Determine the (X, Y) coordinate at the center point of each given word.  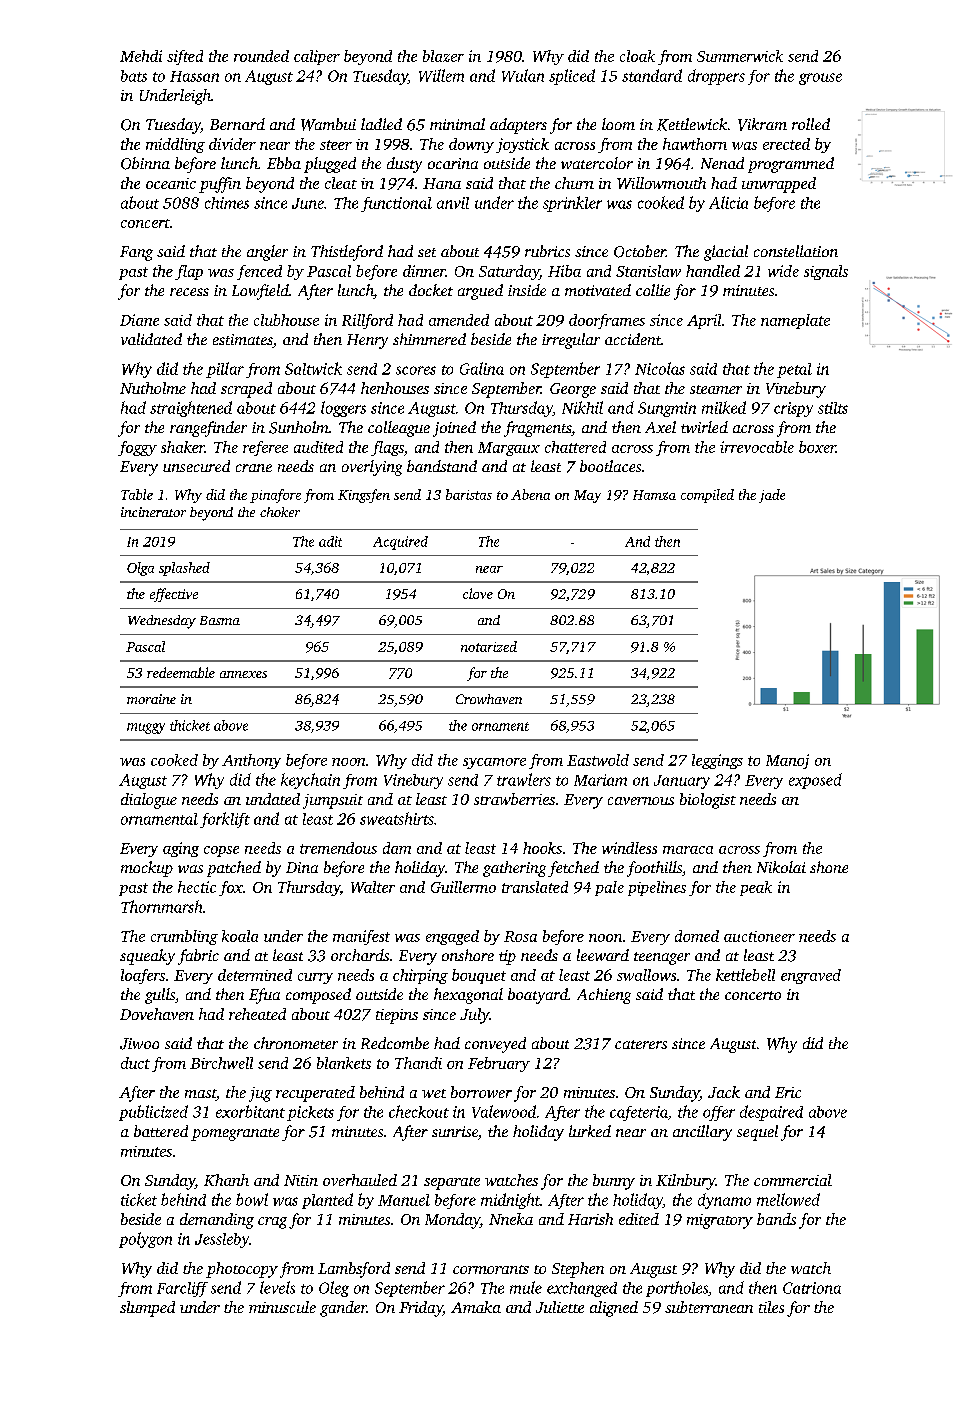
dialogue (149, 801)
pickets (310, 1113)
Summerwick (740, 56)
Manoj (787, 761)
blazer (443, 56)
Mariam (600, 780)
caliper (317, 57)
